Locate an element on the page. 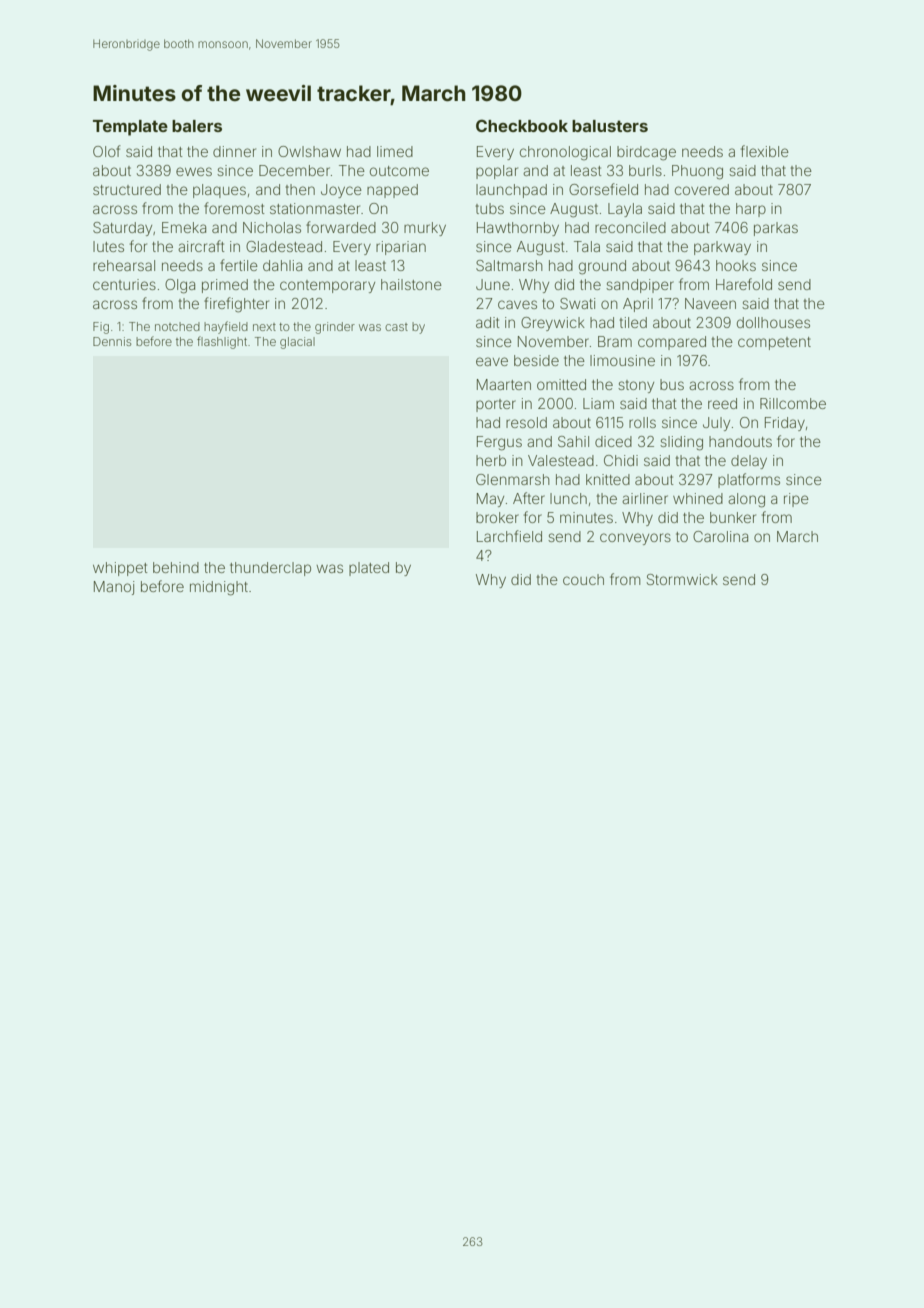 Image resolution: width=924 pixels, height=1308 pixels. rehearsal is located at coordinates (124, 265).
